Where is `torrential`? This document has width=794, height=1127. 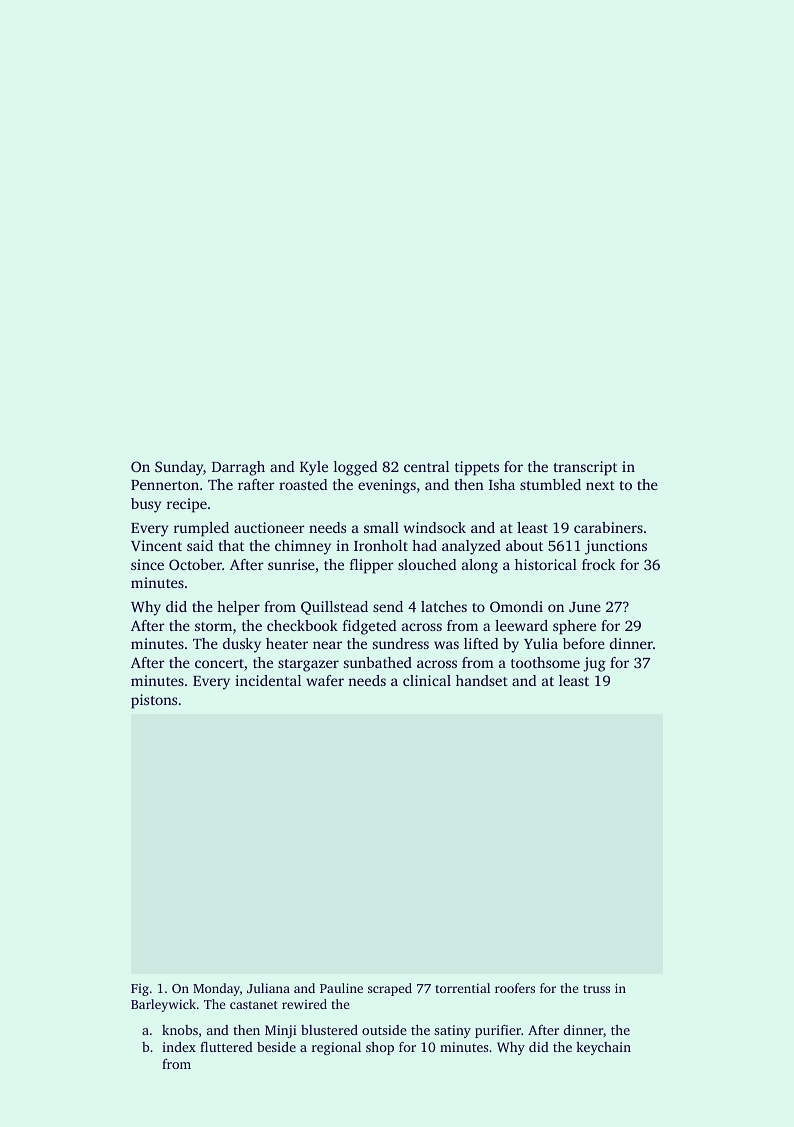
torrential is located at coordinates (463, 988).
